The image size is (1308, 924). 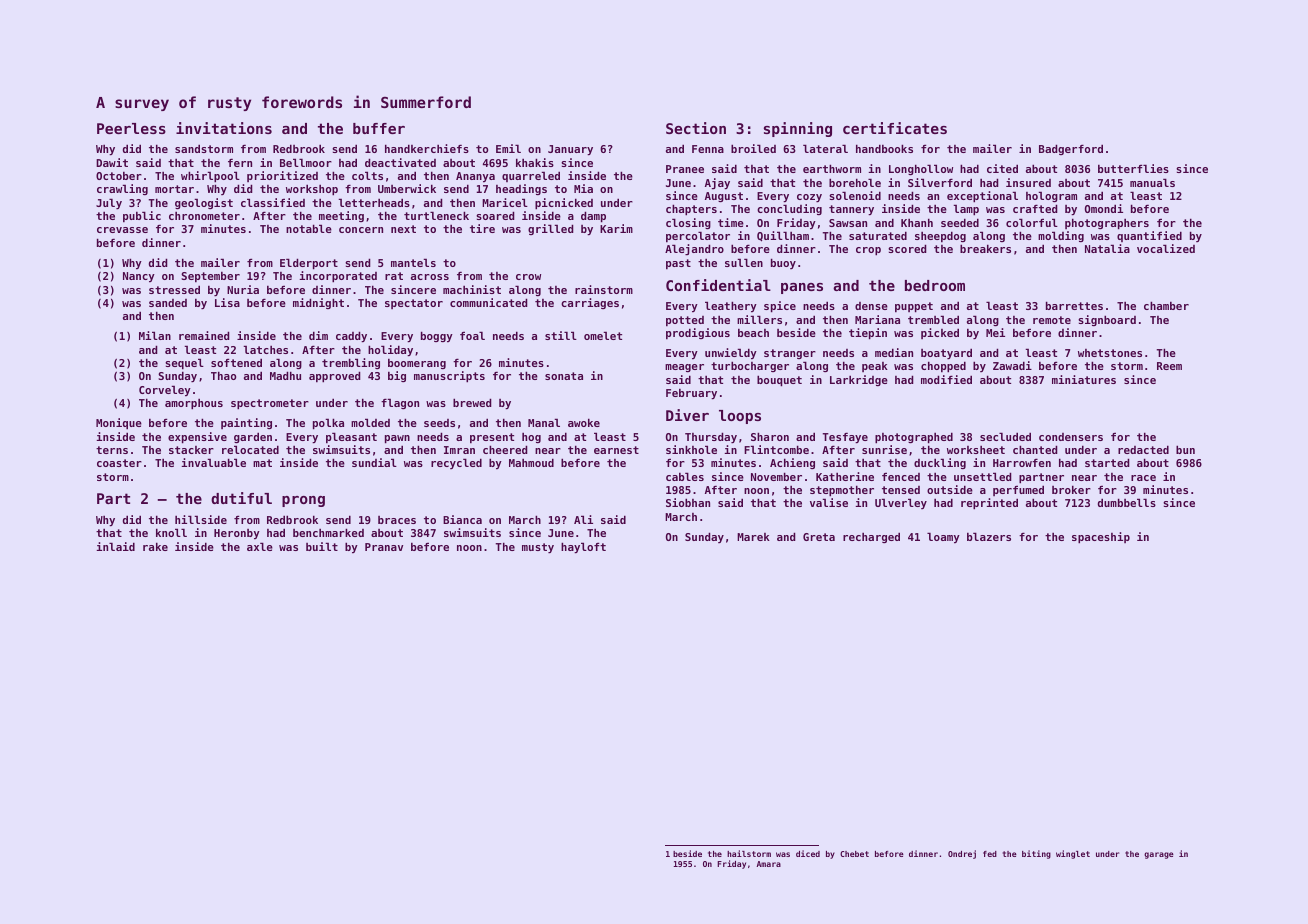 What do you see at coordinates (538, 548) in the page?
I see `musty` at bounding box center [538, 548].
